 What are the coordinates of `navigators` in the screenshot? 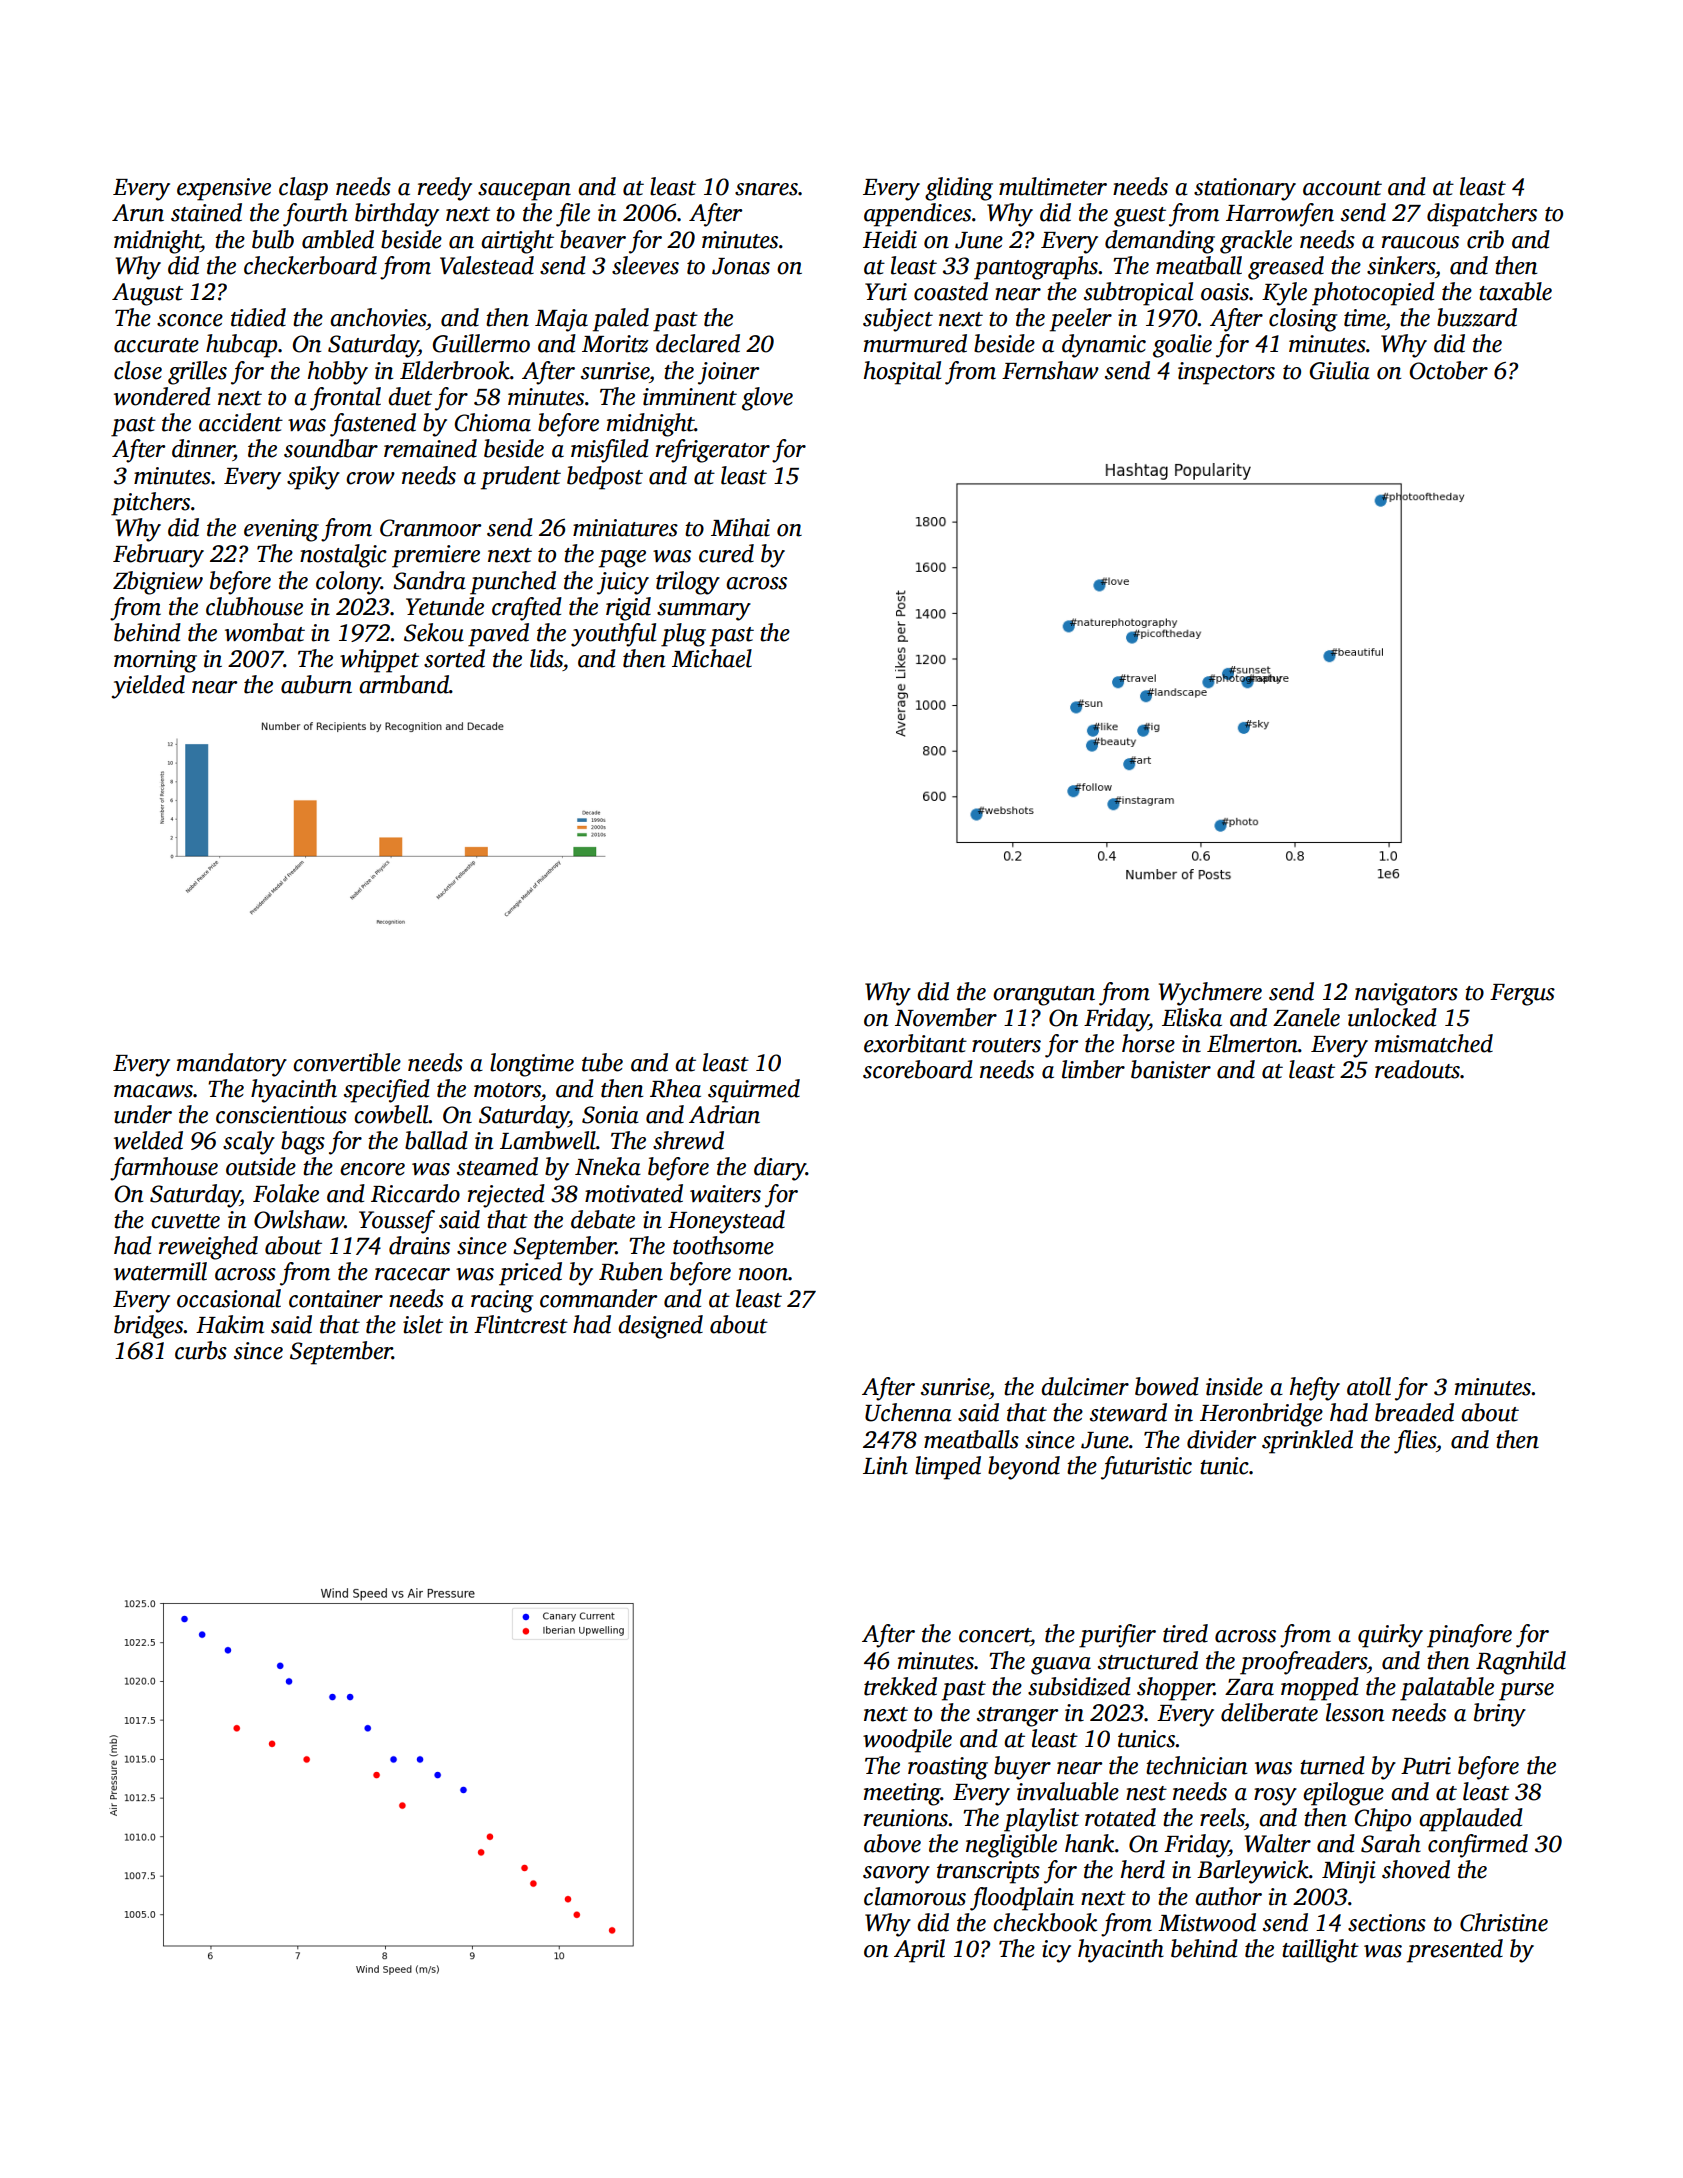 It's located at (1406, 994).
